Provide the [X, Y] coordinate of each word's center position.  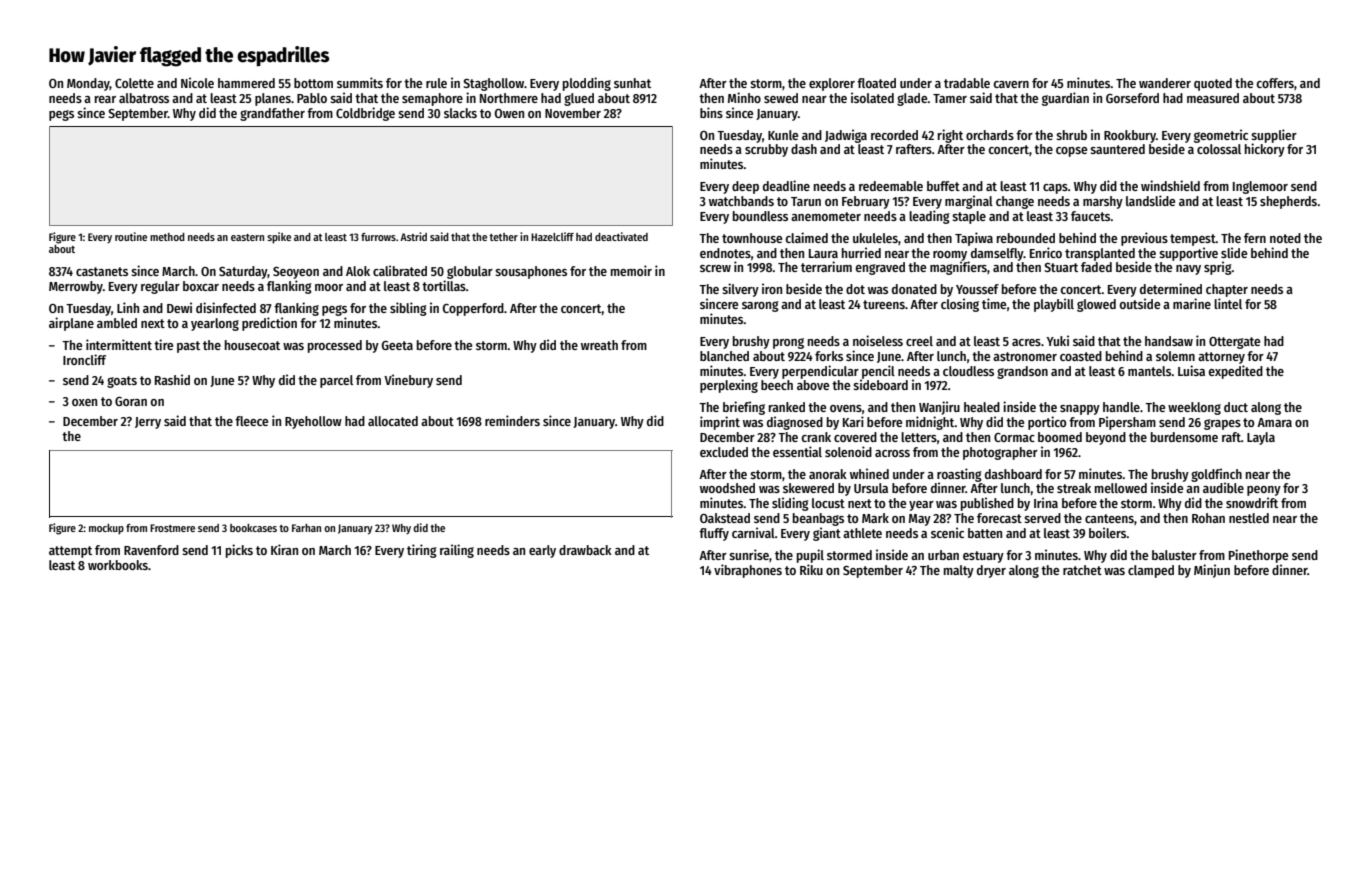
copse [1071, 152]
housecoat [252, 345]
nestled [1249, 518]
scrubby [766, 150]
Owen [509, 113]
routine [131, 236]
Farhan [306, 528]
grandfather [272, 114]
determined [1171, 288]
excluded [724, 452]
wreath [599, 345]
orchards [990, 135]
